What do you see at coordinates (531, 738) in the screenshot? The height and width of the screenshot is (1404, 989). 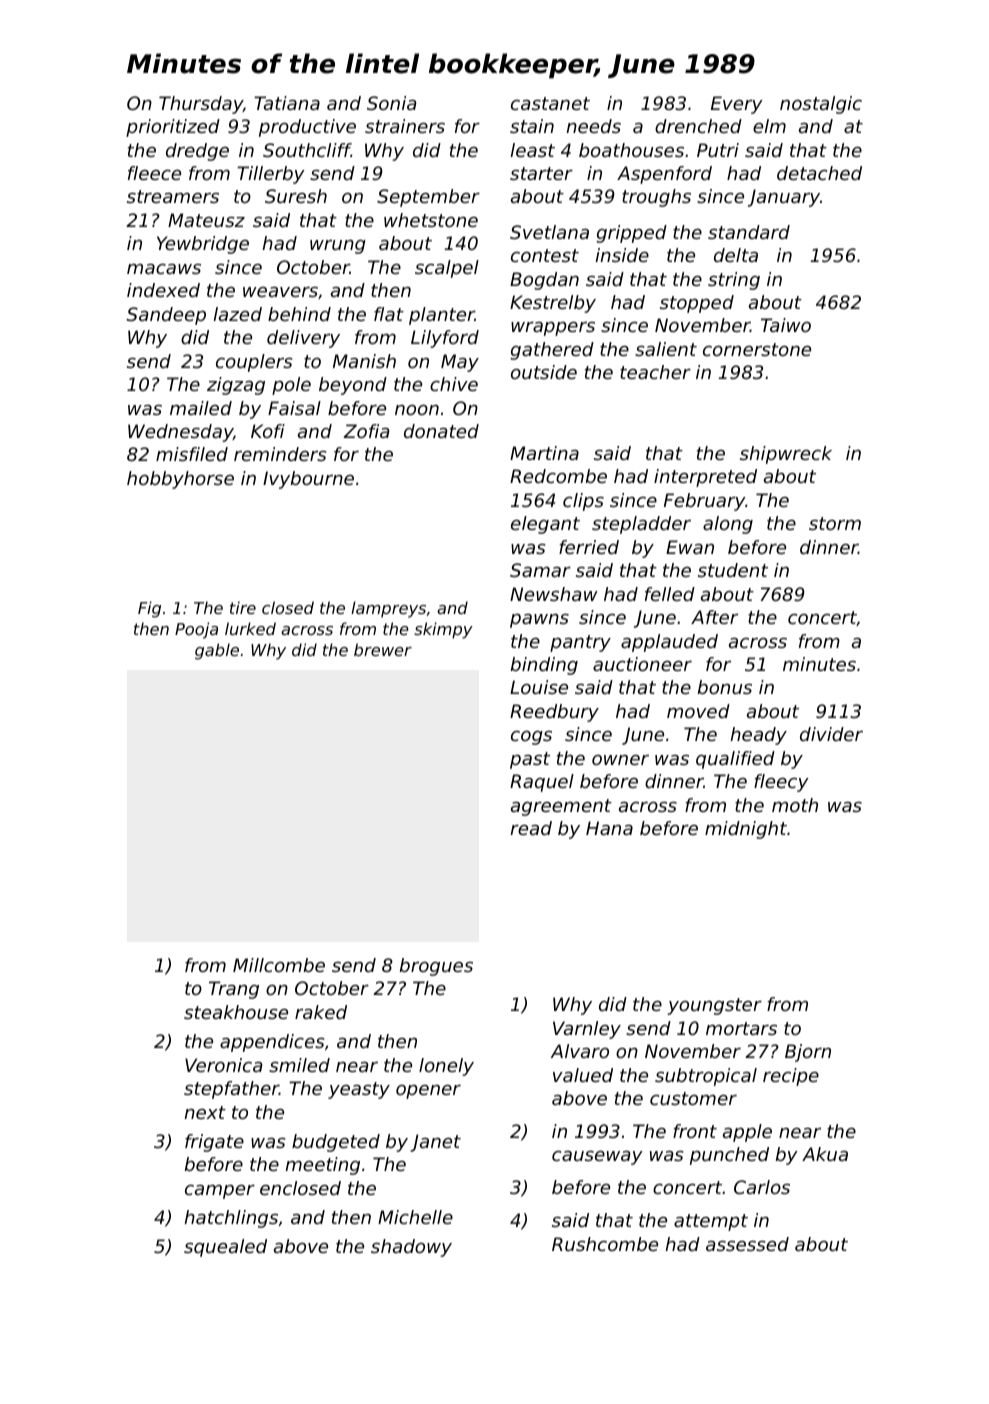 I see `cogs` at bounding box center [531, 738].
